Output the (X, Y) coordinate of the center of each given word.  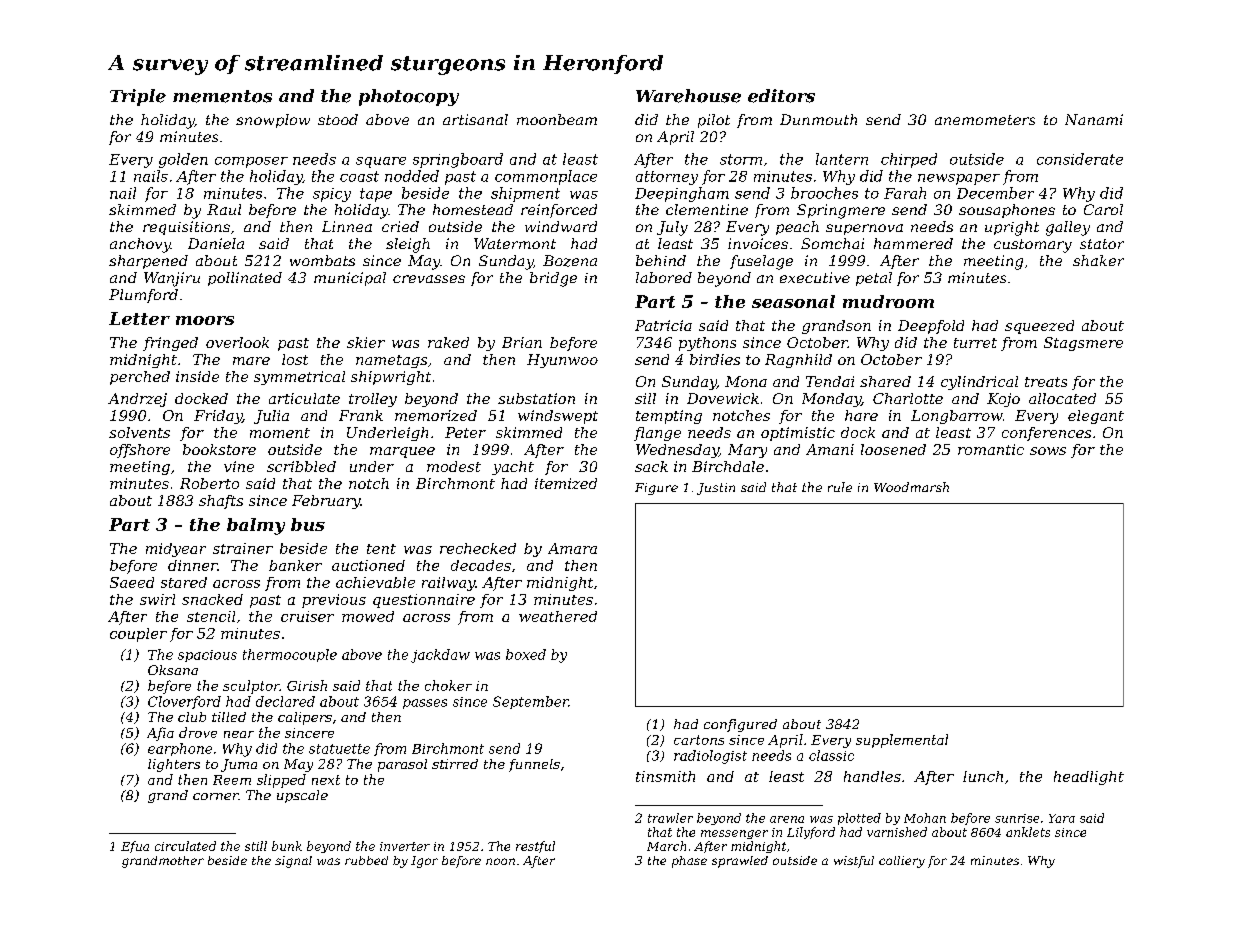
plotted (859, 819)
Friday (218, 417)
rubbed (366, 860)
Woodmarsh (911, 487)
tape (376, 195)
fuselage (761, 262)
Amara (572, 548)
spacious (207, 656)
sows (1048, 451)
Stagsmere (1083, 344)
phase (689, 862)
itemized (566, 483)
